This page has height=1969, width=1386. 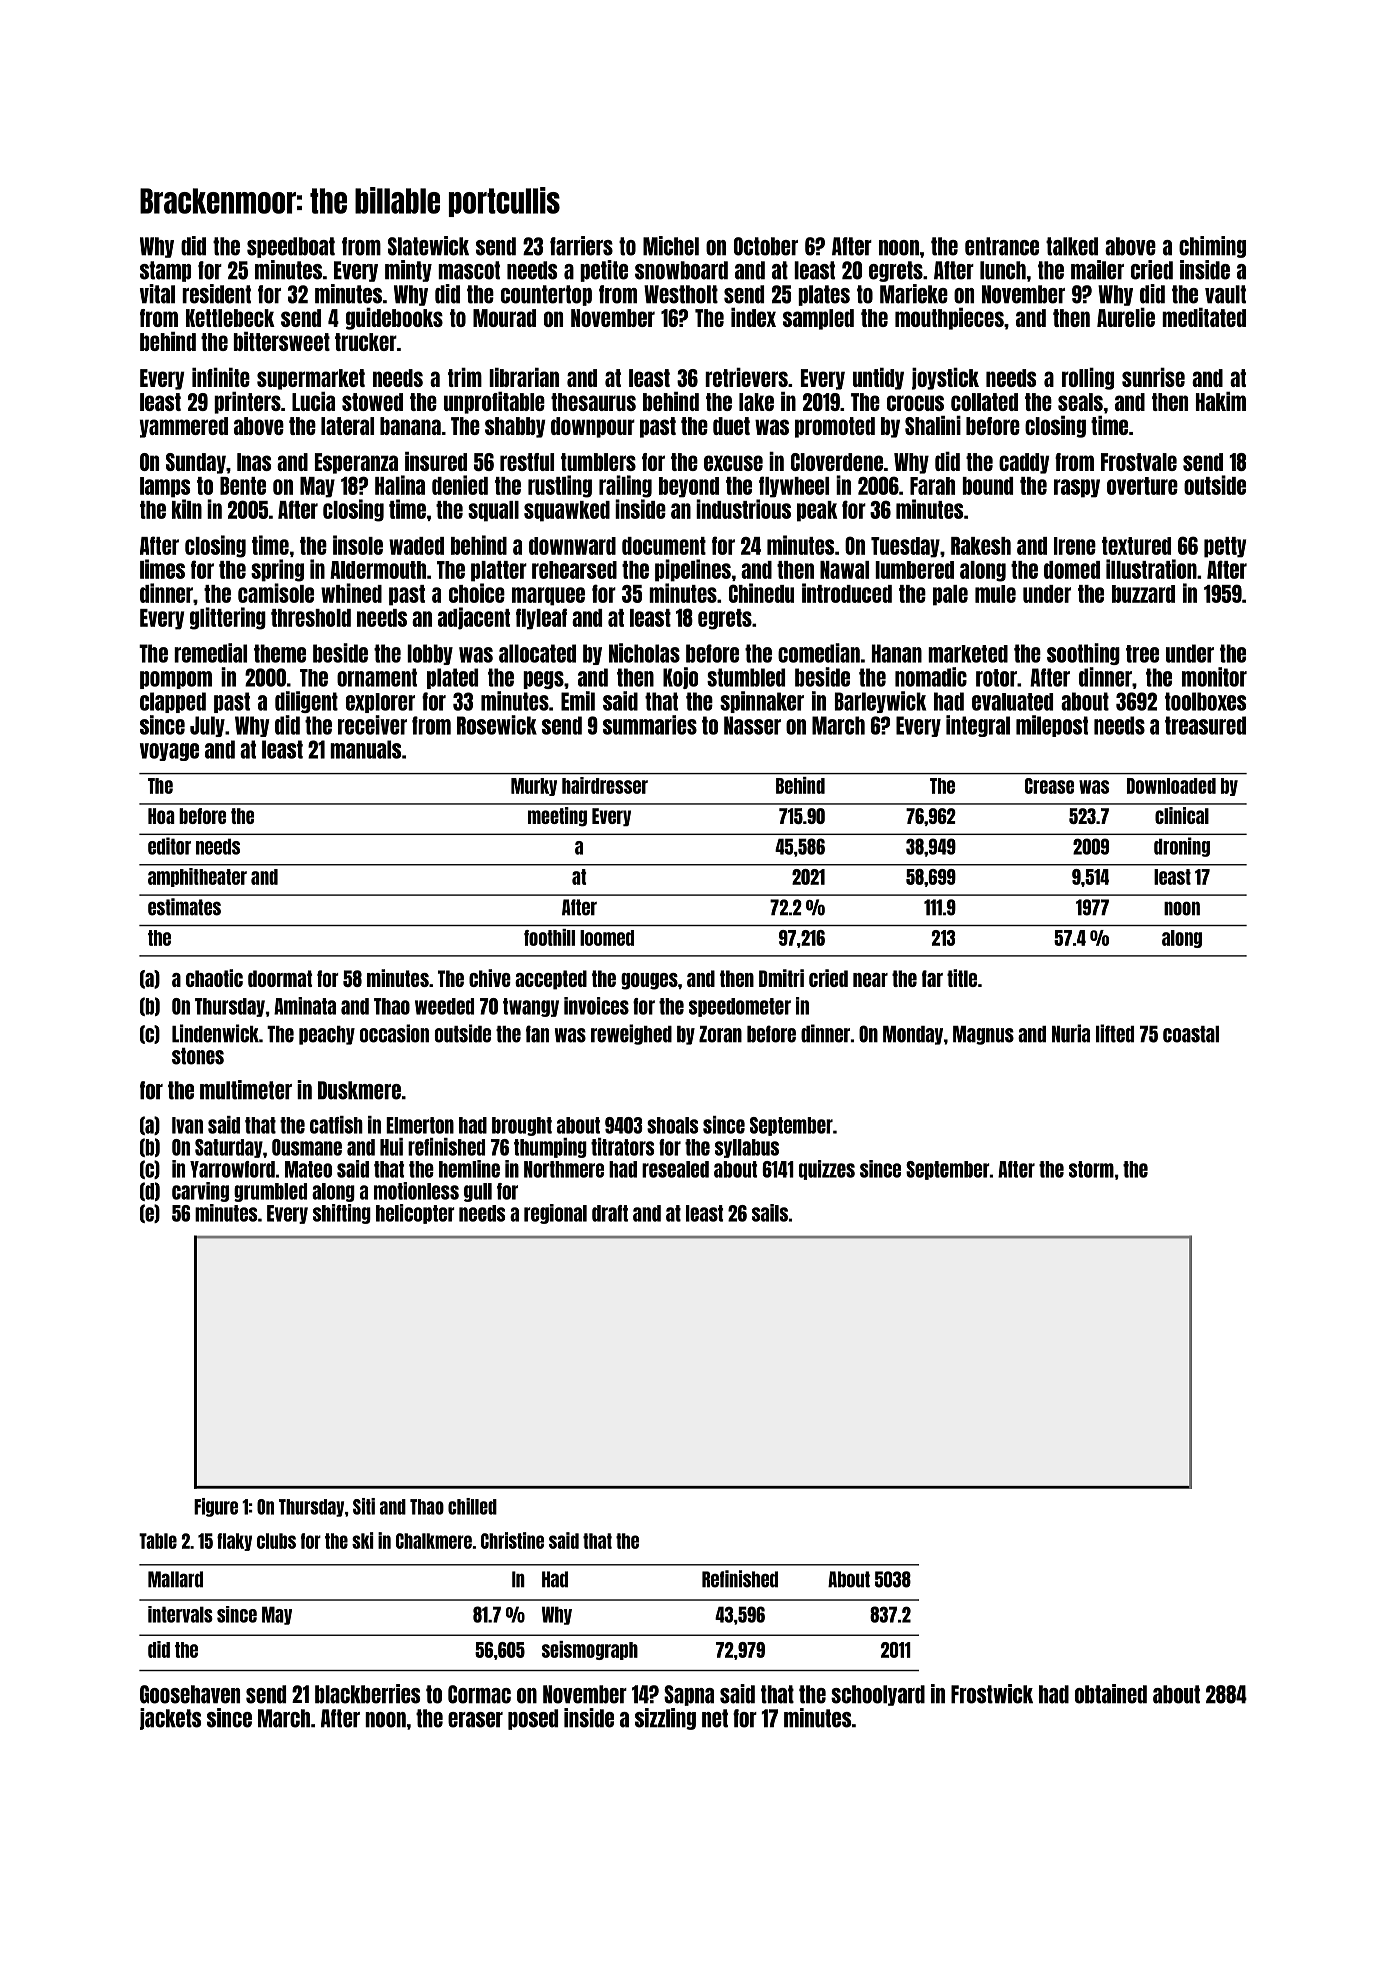 What do you see at coordinates (680, 678) in the page?
I see `Kojo` at bounding box center [680, 678].
